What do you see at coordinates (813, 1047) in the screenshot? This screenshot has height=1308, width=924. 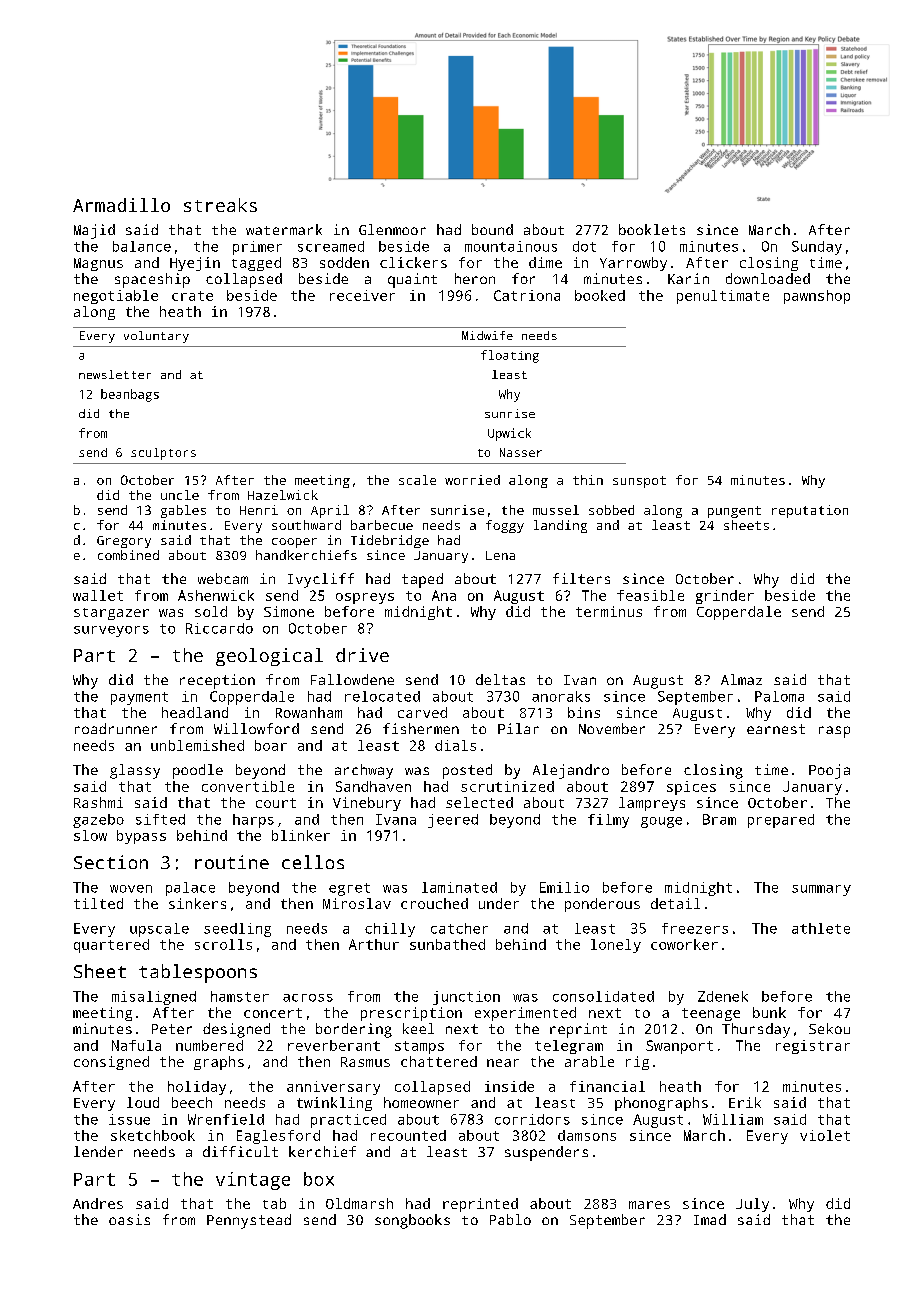 I see `registrar` at bounding box center [813, 1047].
